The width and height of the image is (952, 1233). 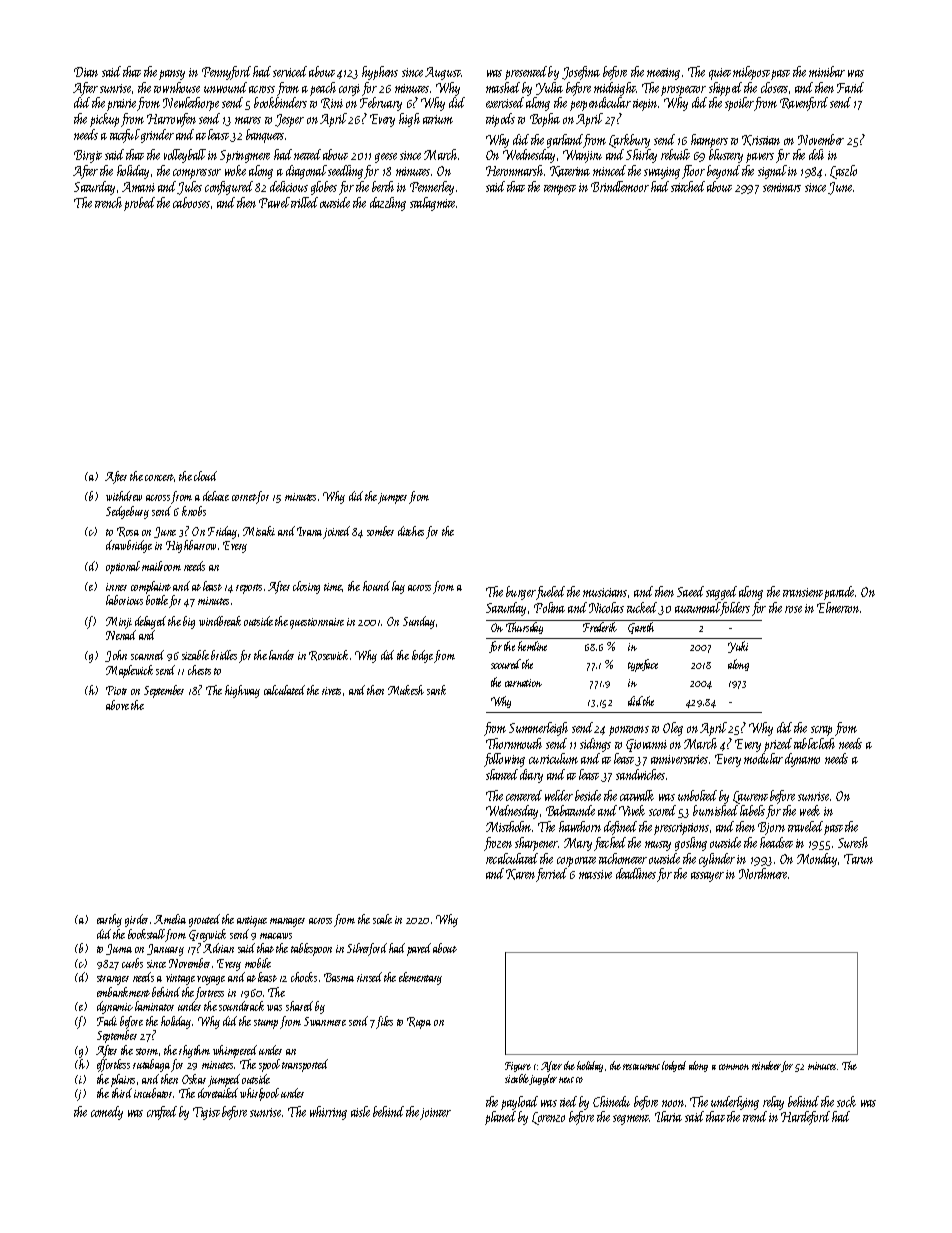 I want to click on frozen, so click(x=498, y=844).
